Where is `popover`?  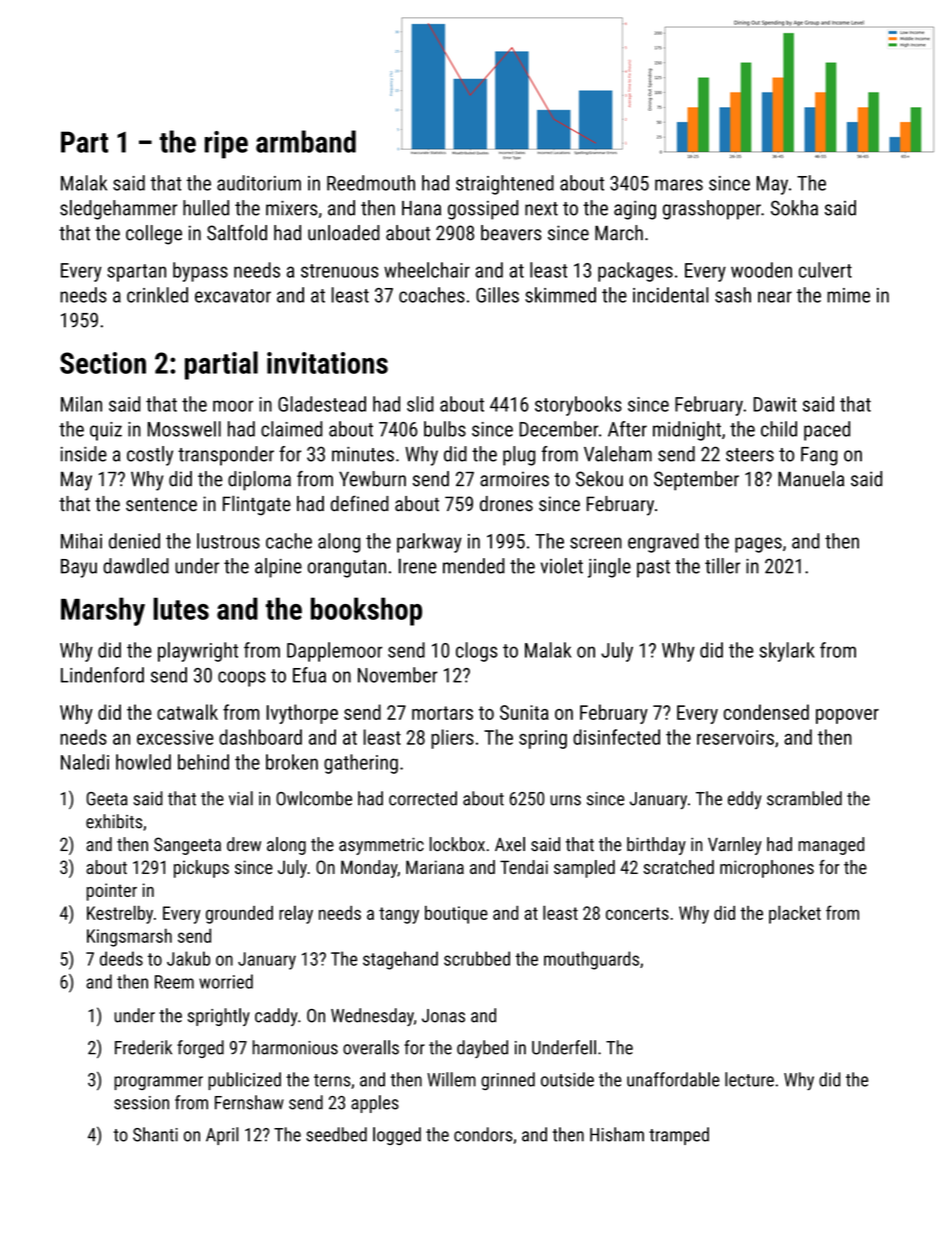 popover is located at coordinates (847, 716).
